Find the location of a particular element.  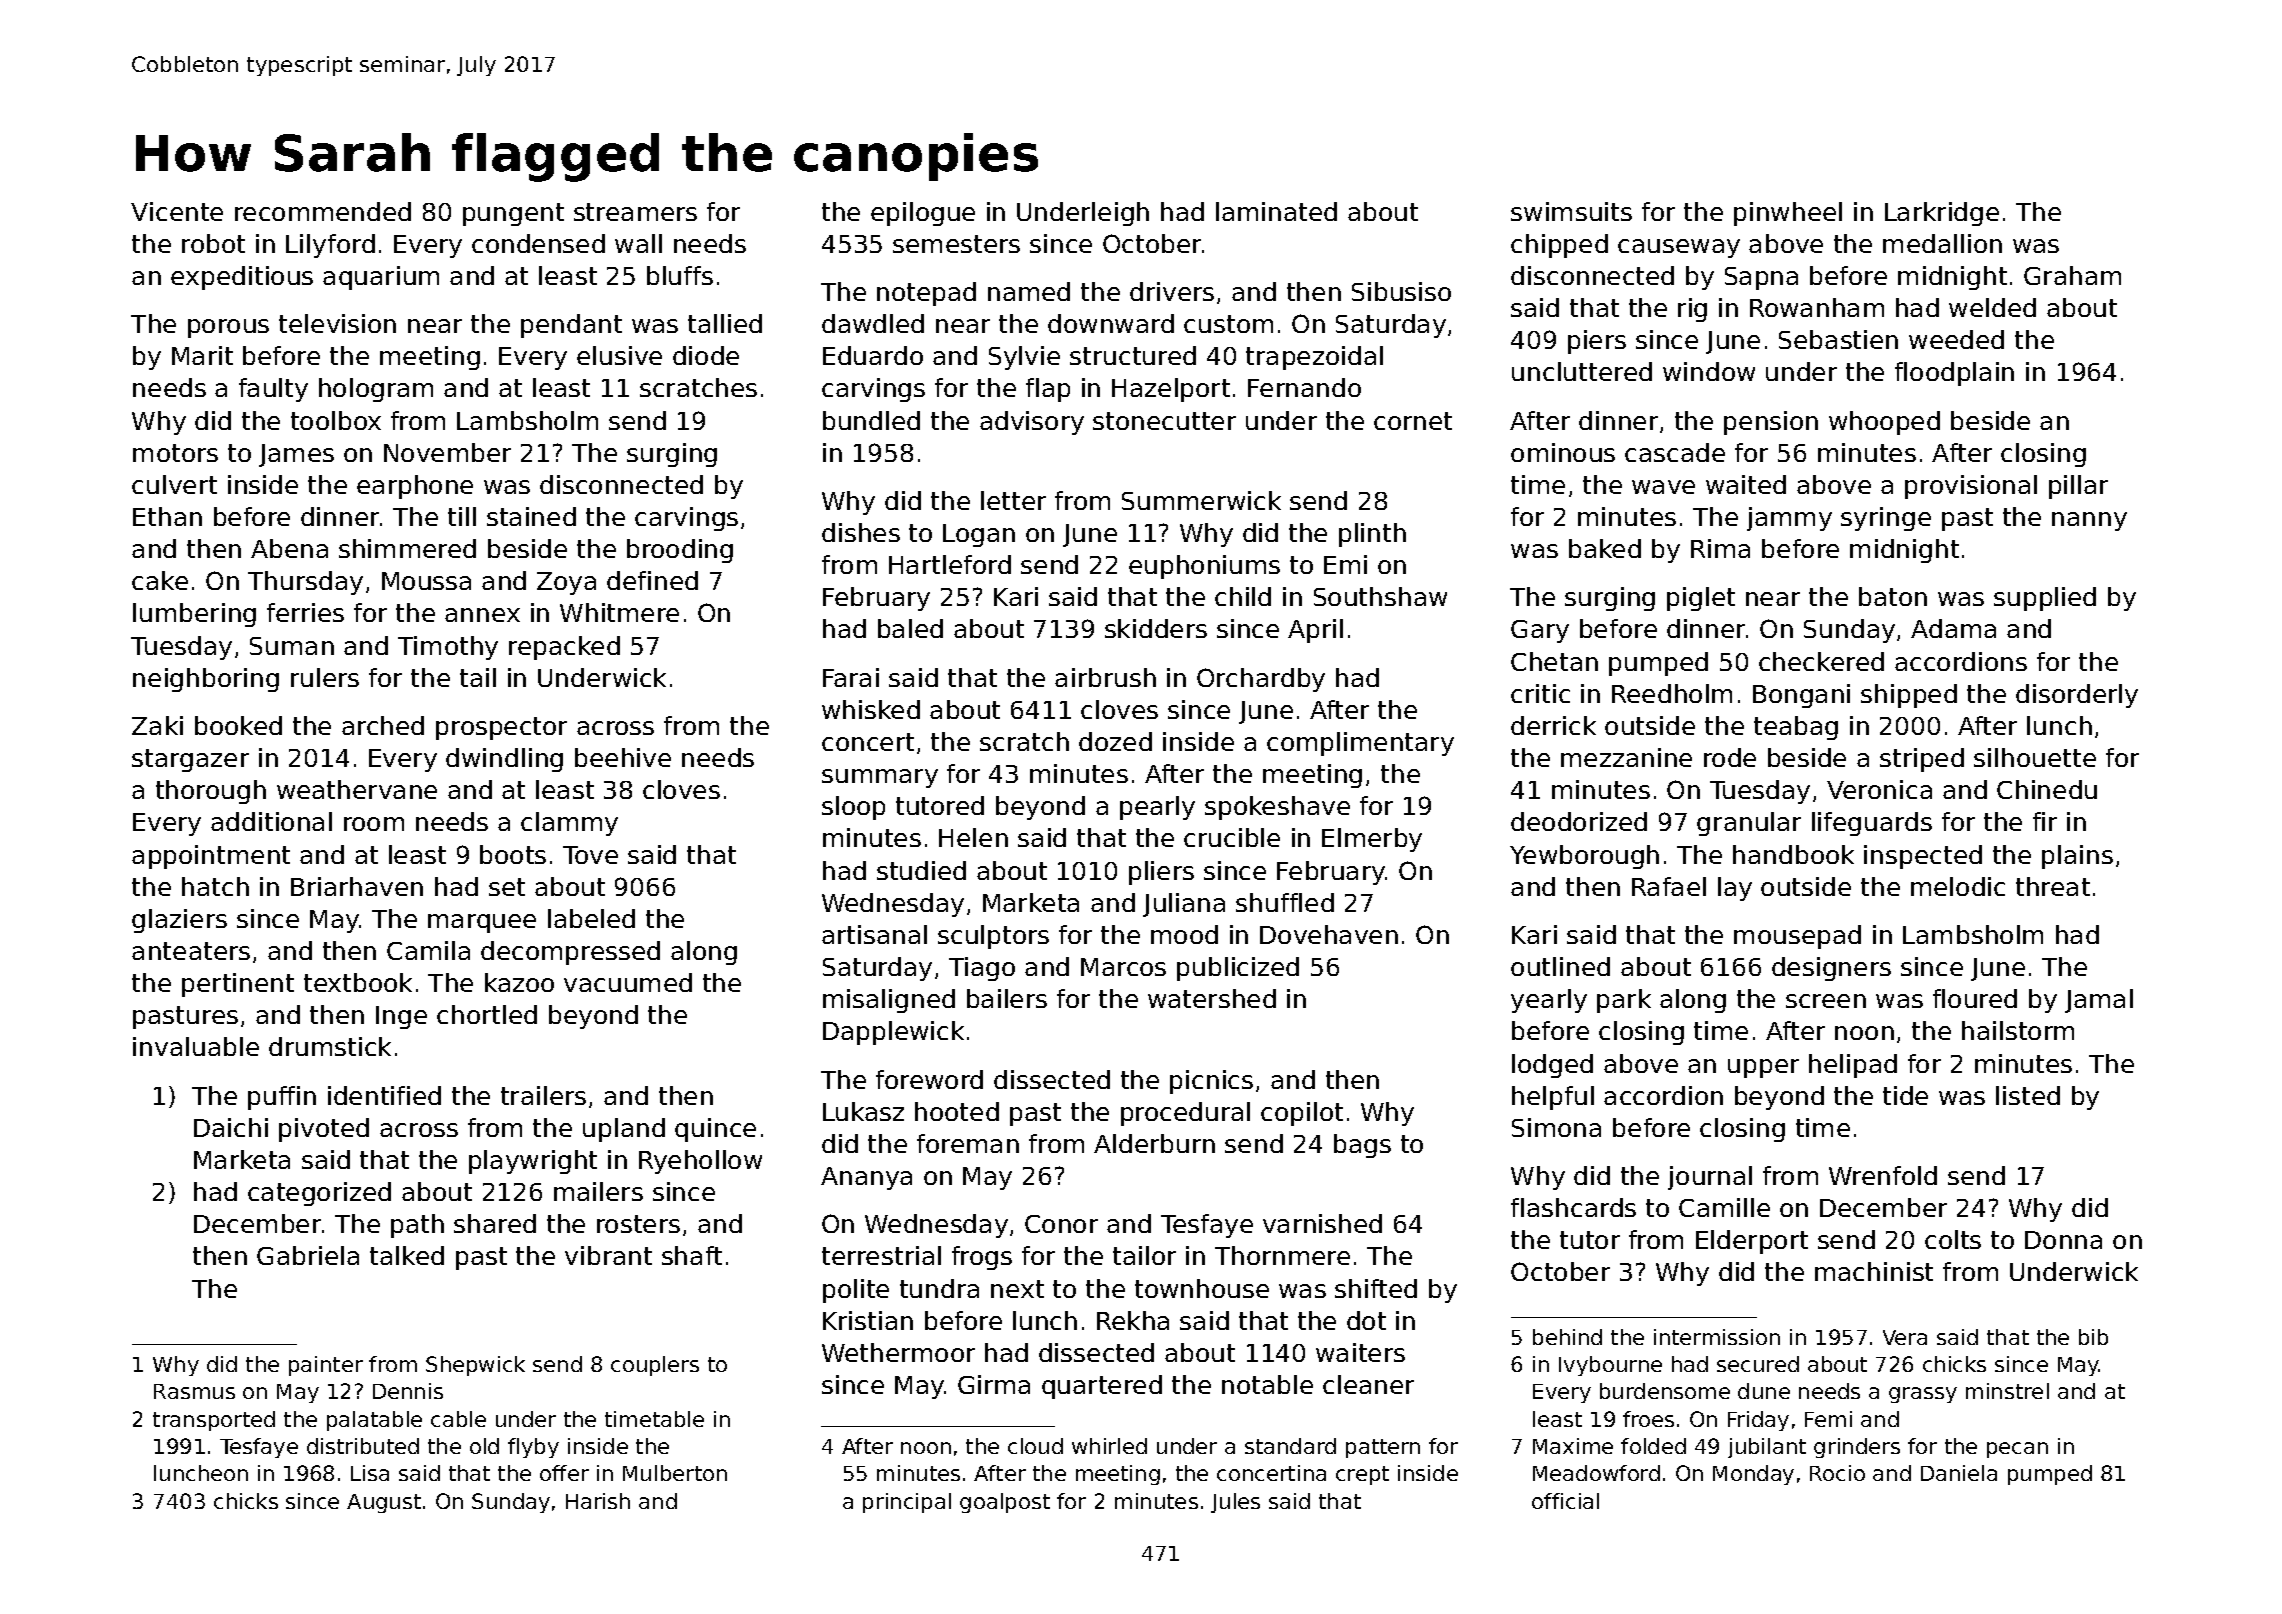

polite is located at coordinates (856, 1291).
